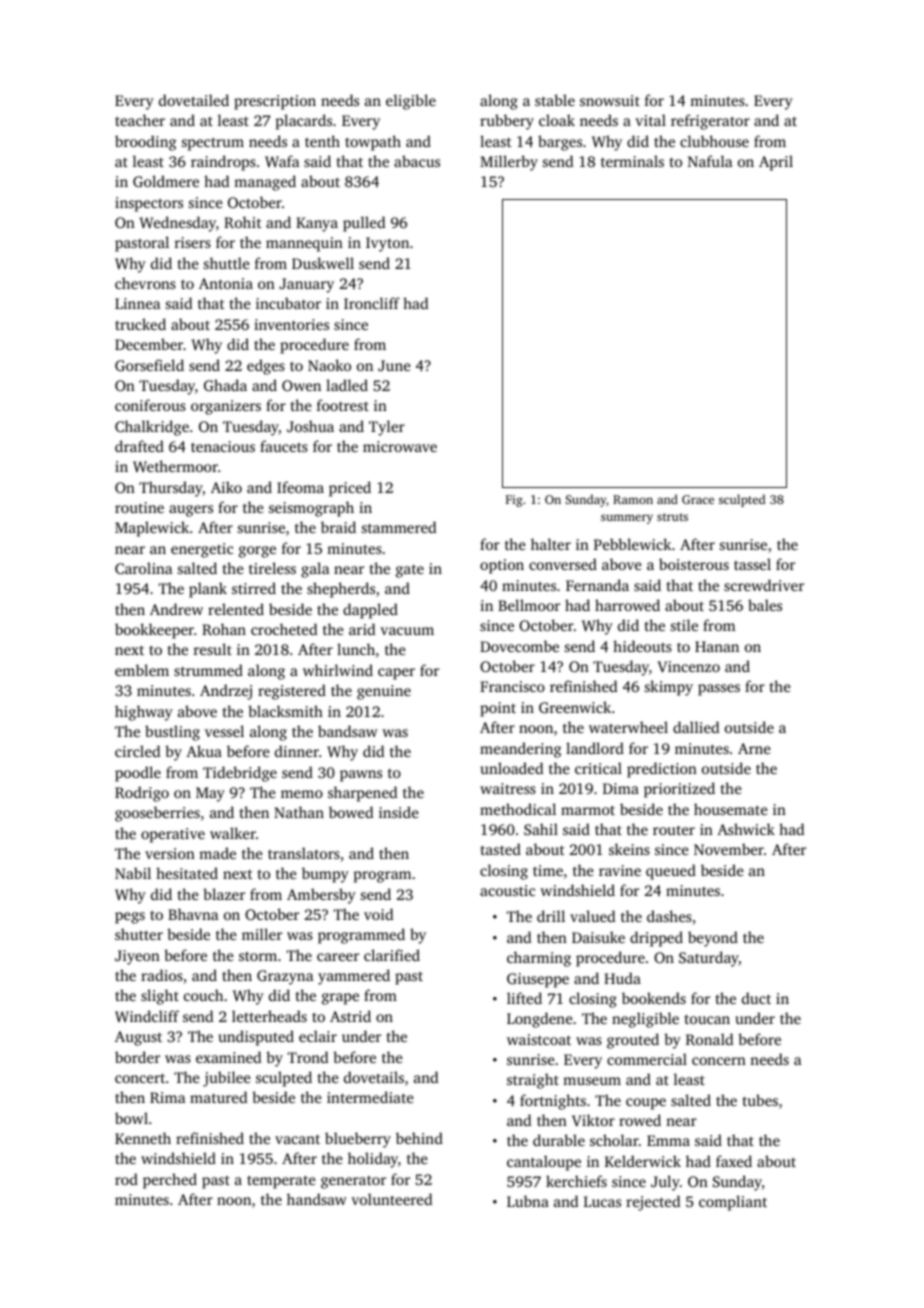  What do you see at coordinates (519, 646) in the image?
I see `Dovecombe` at bounding box center [519, 646].
